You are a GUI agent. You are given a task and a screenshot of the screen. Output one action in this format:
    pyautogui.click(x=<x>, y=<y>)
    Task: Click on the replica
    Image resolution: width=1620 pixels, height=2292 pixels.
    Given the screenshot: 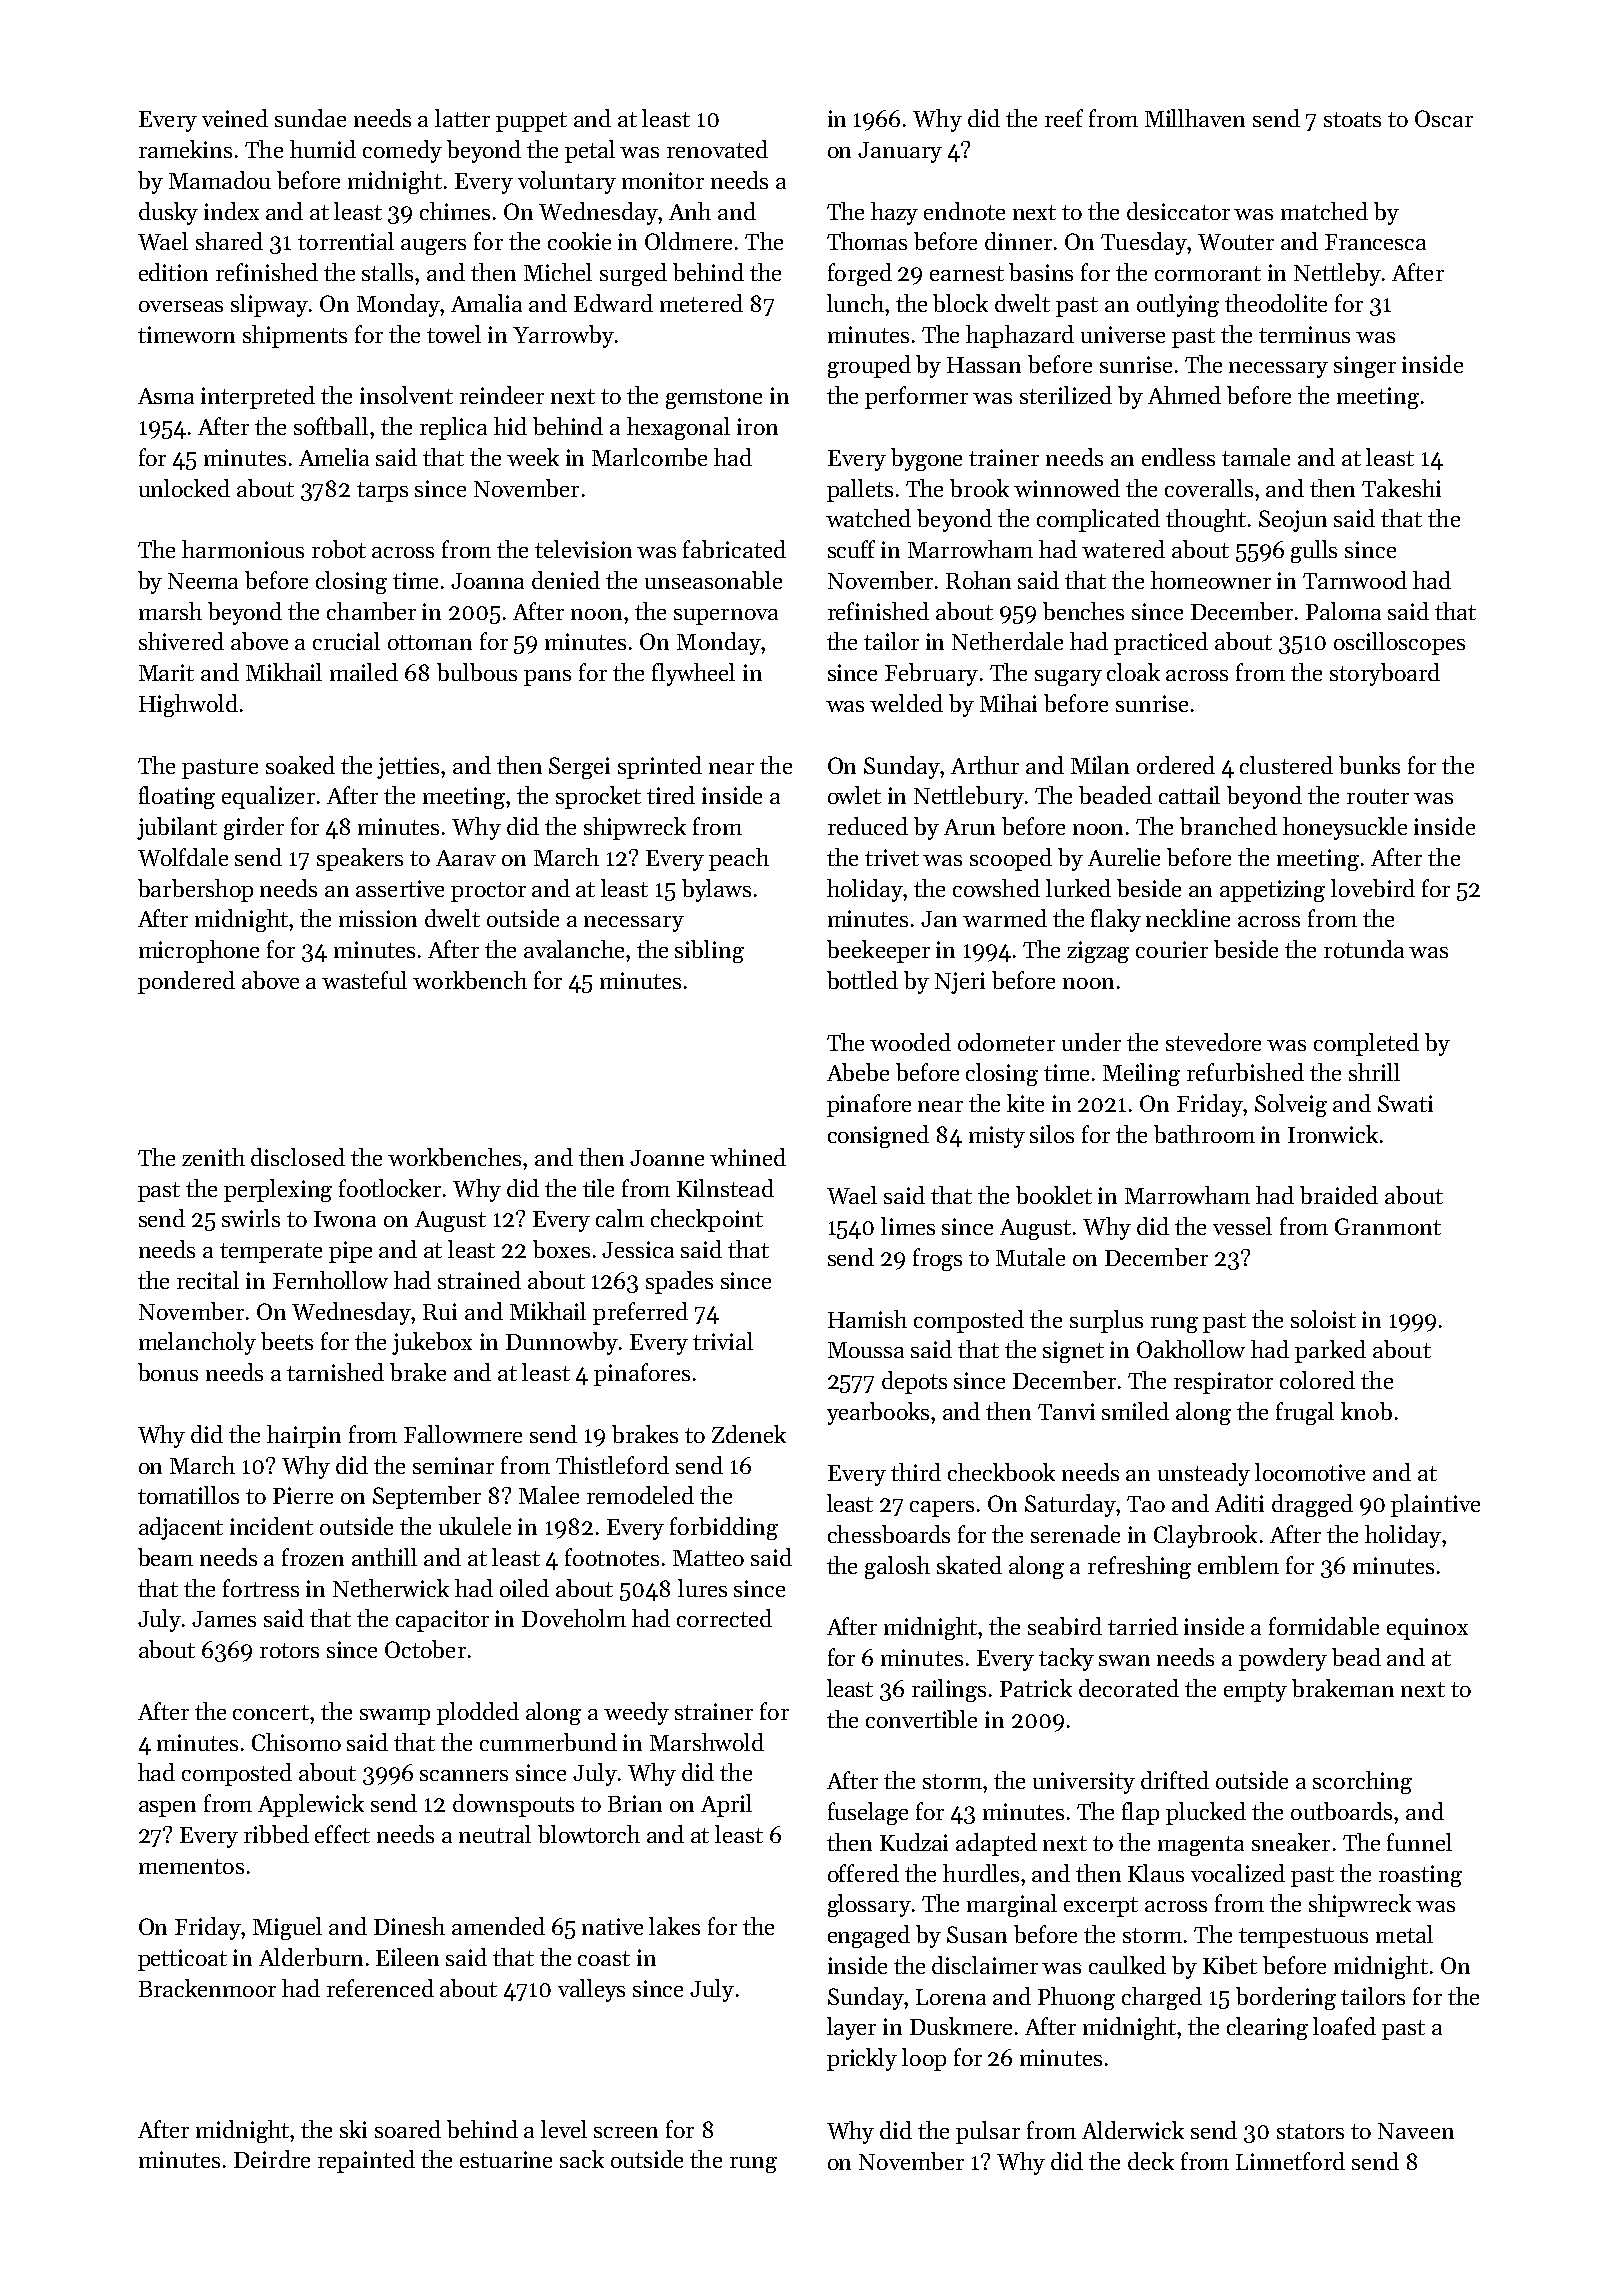 What is the action you would take?
    pyautogui.click(x=453, y=428)
